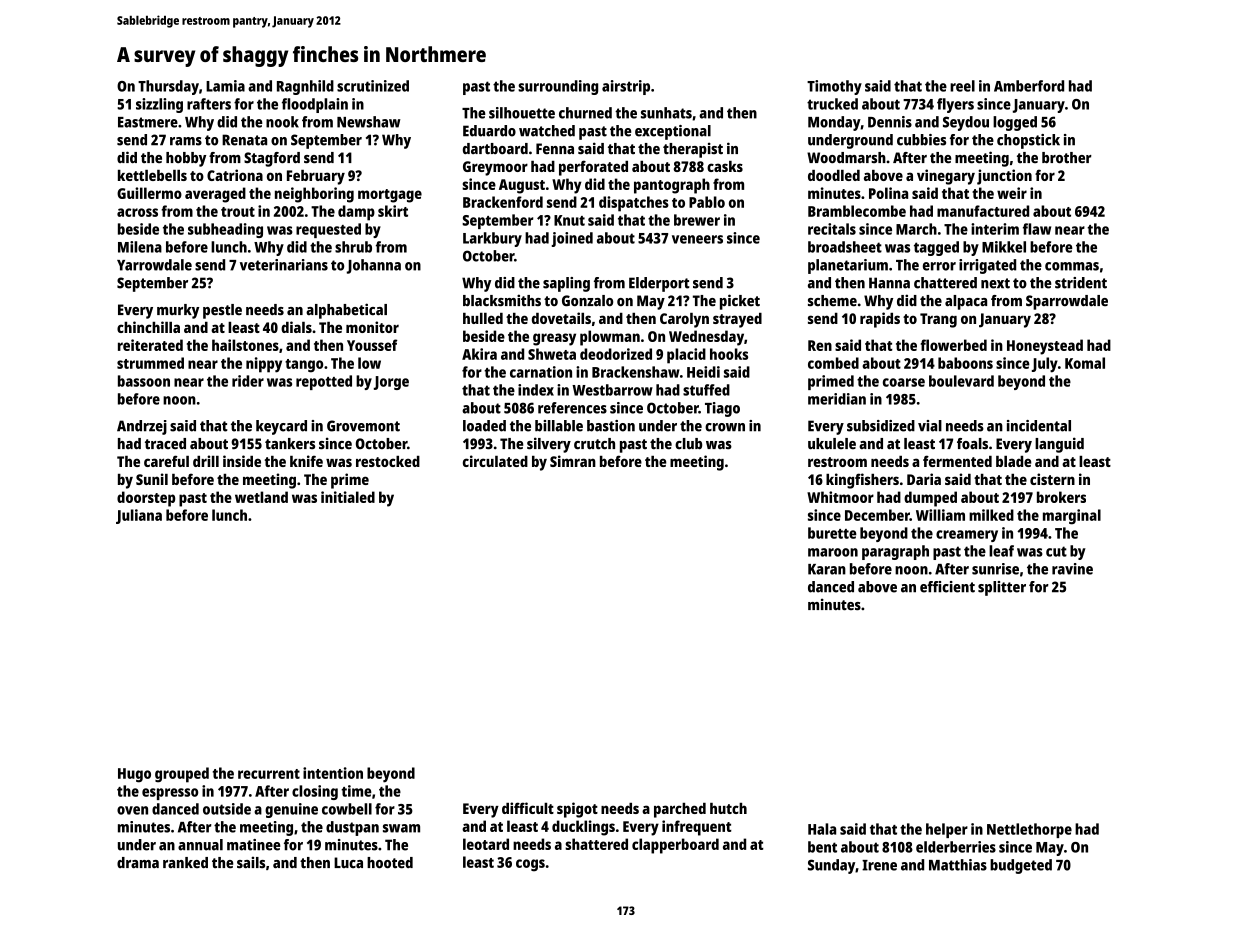 The height and width of the document is (952, 1233). Describe the element at coordinates (369, 122) in the document. I see `Newshaw` at that location.
